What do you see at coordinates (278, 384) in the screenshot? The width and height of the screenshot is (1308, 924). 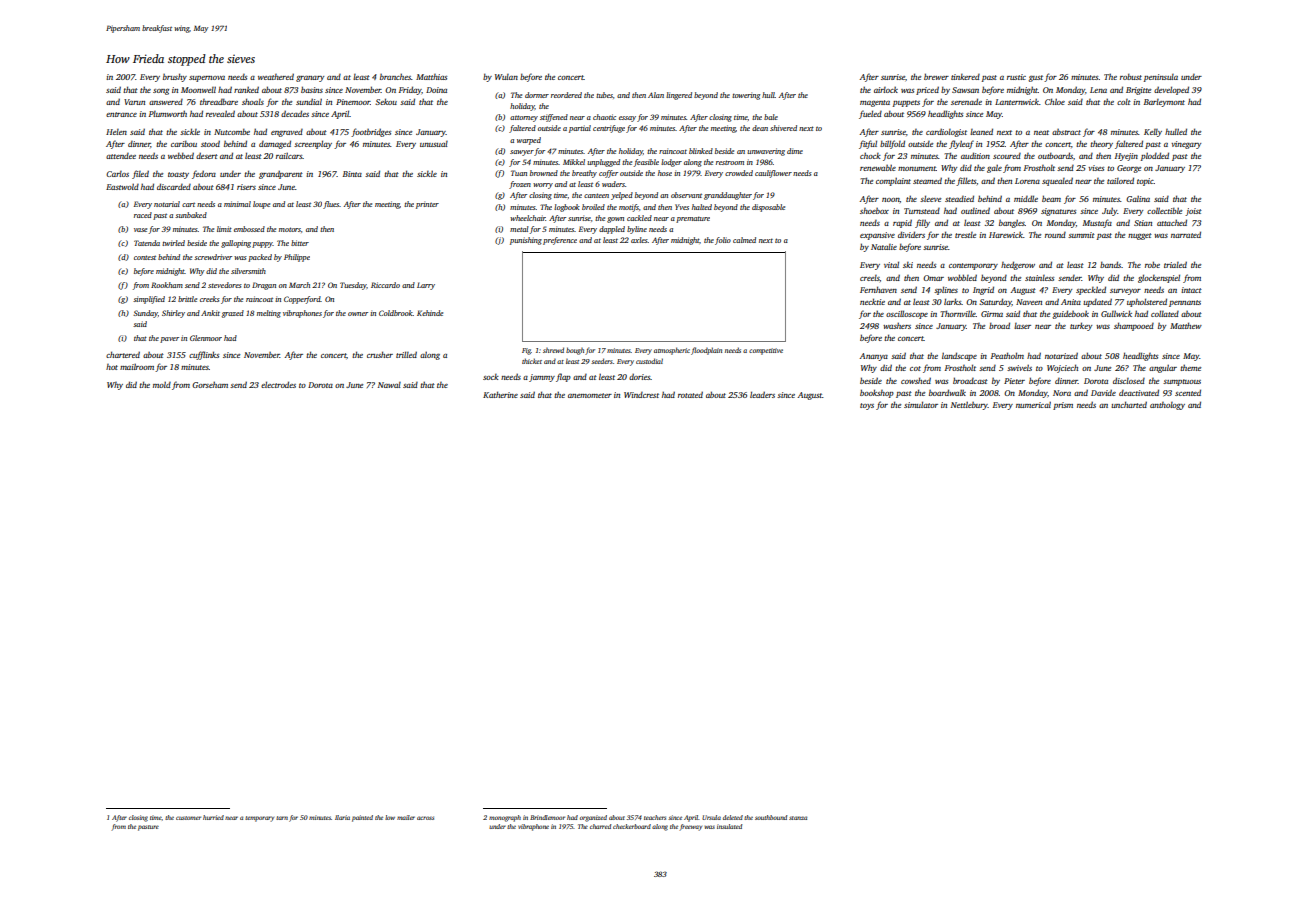 I see `electrodes` at bounding box center [278, 384].
